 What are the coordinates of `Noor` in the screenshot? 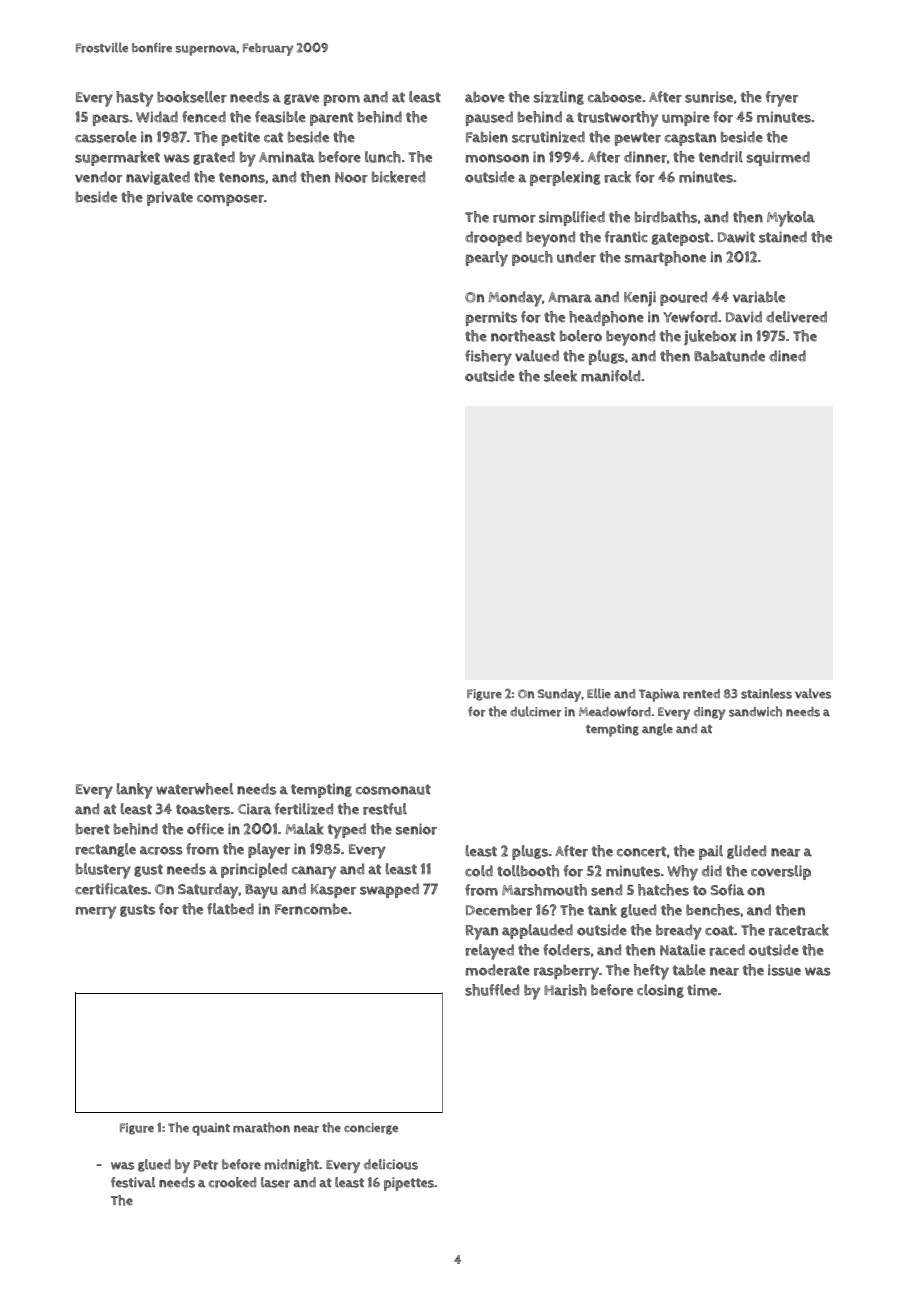 It's located at (351, 177).
